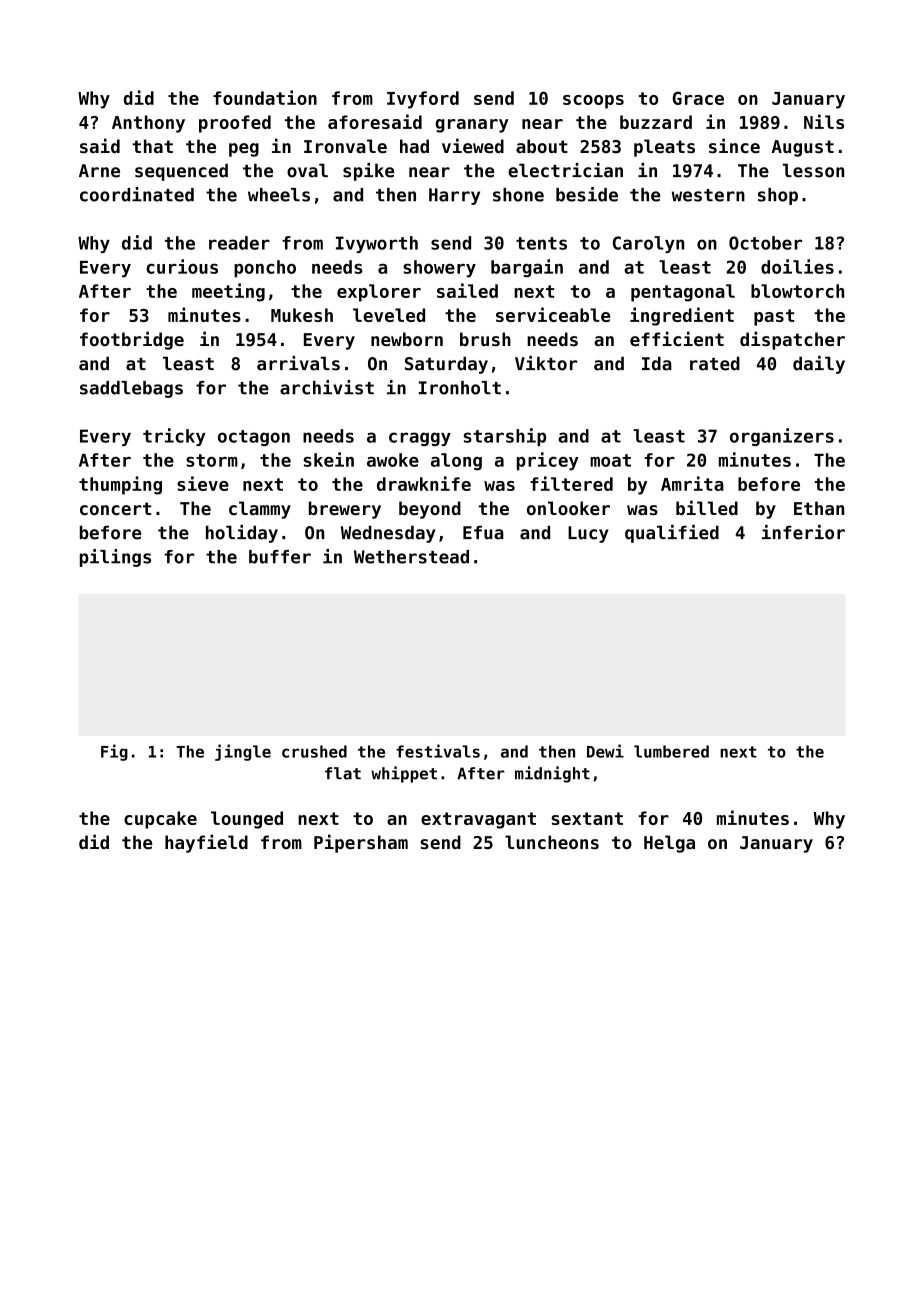 The width and height of the screenshot is (924, 1314). I want to click on Viktor, so click(546, 363).
